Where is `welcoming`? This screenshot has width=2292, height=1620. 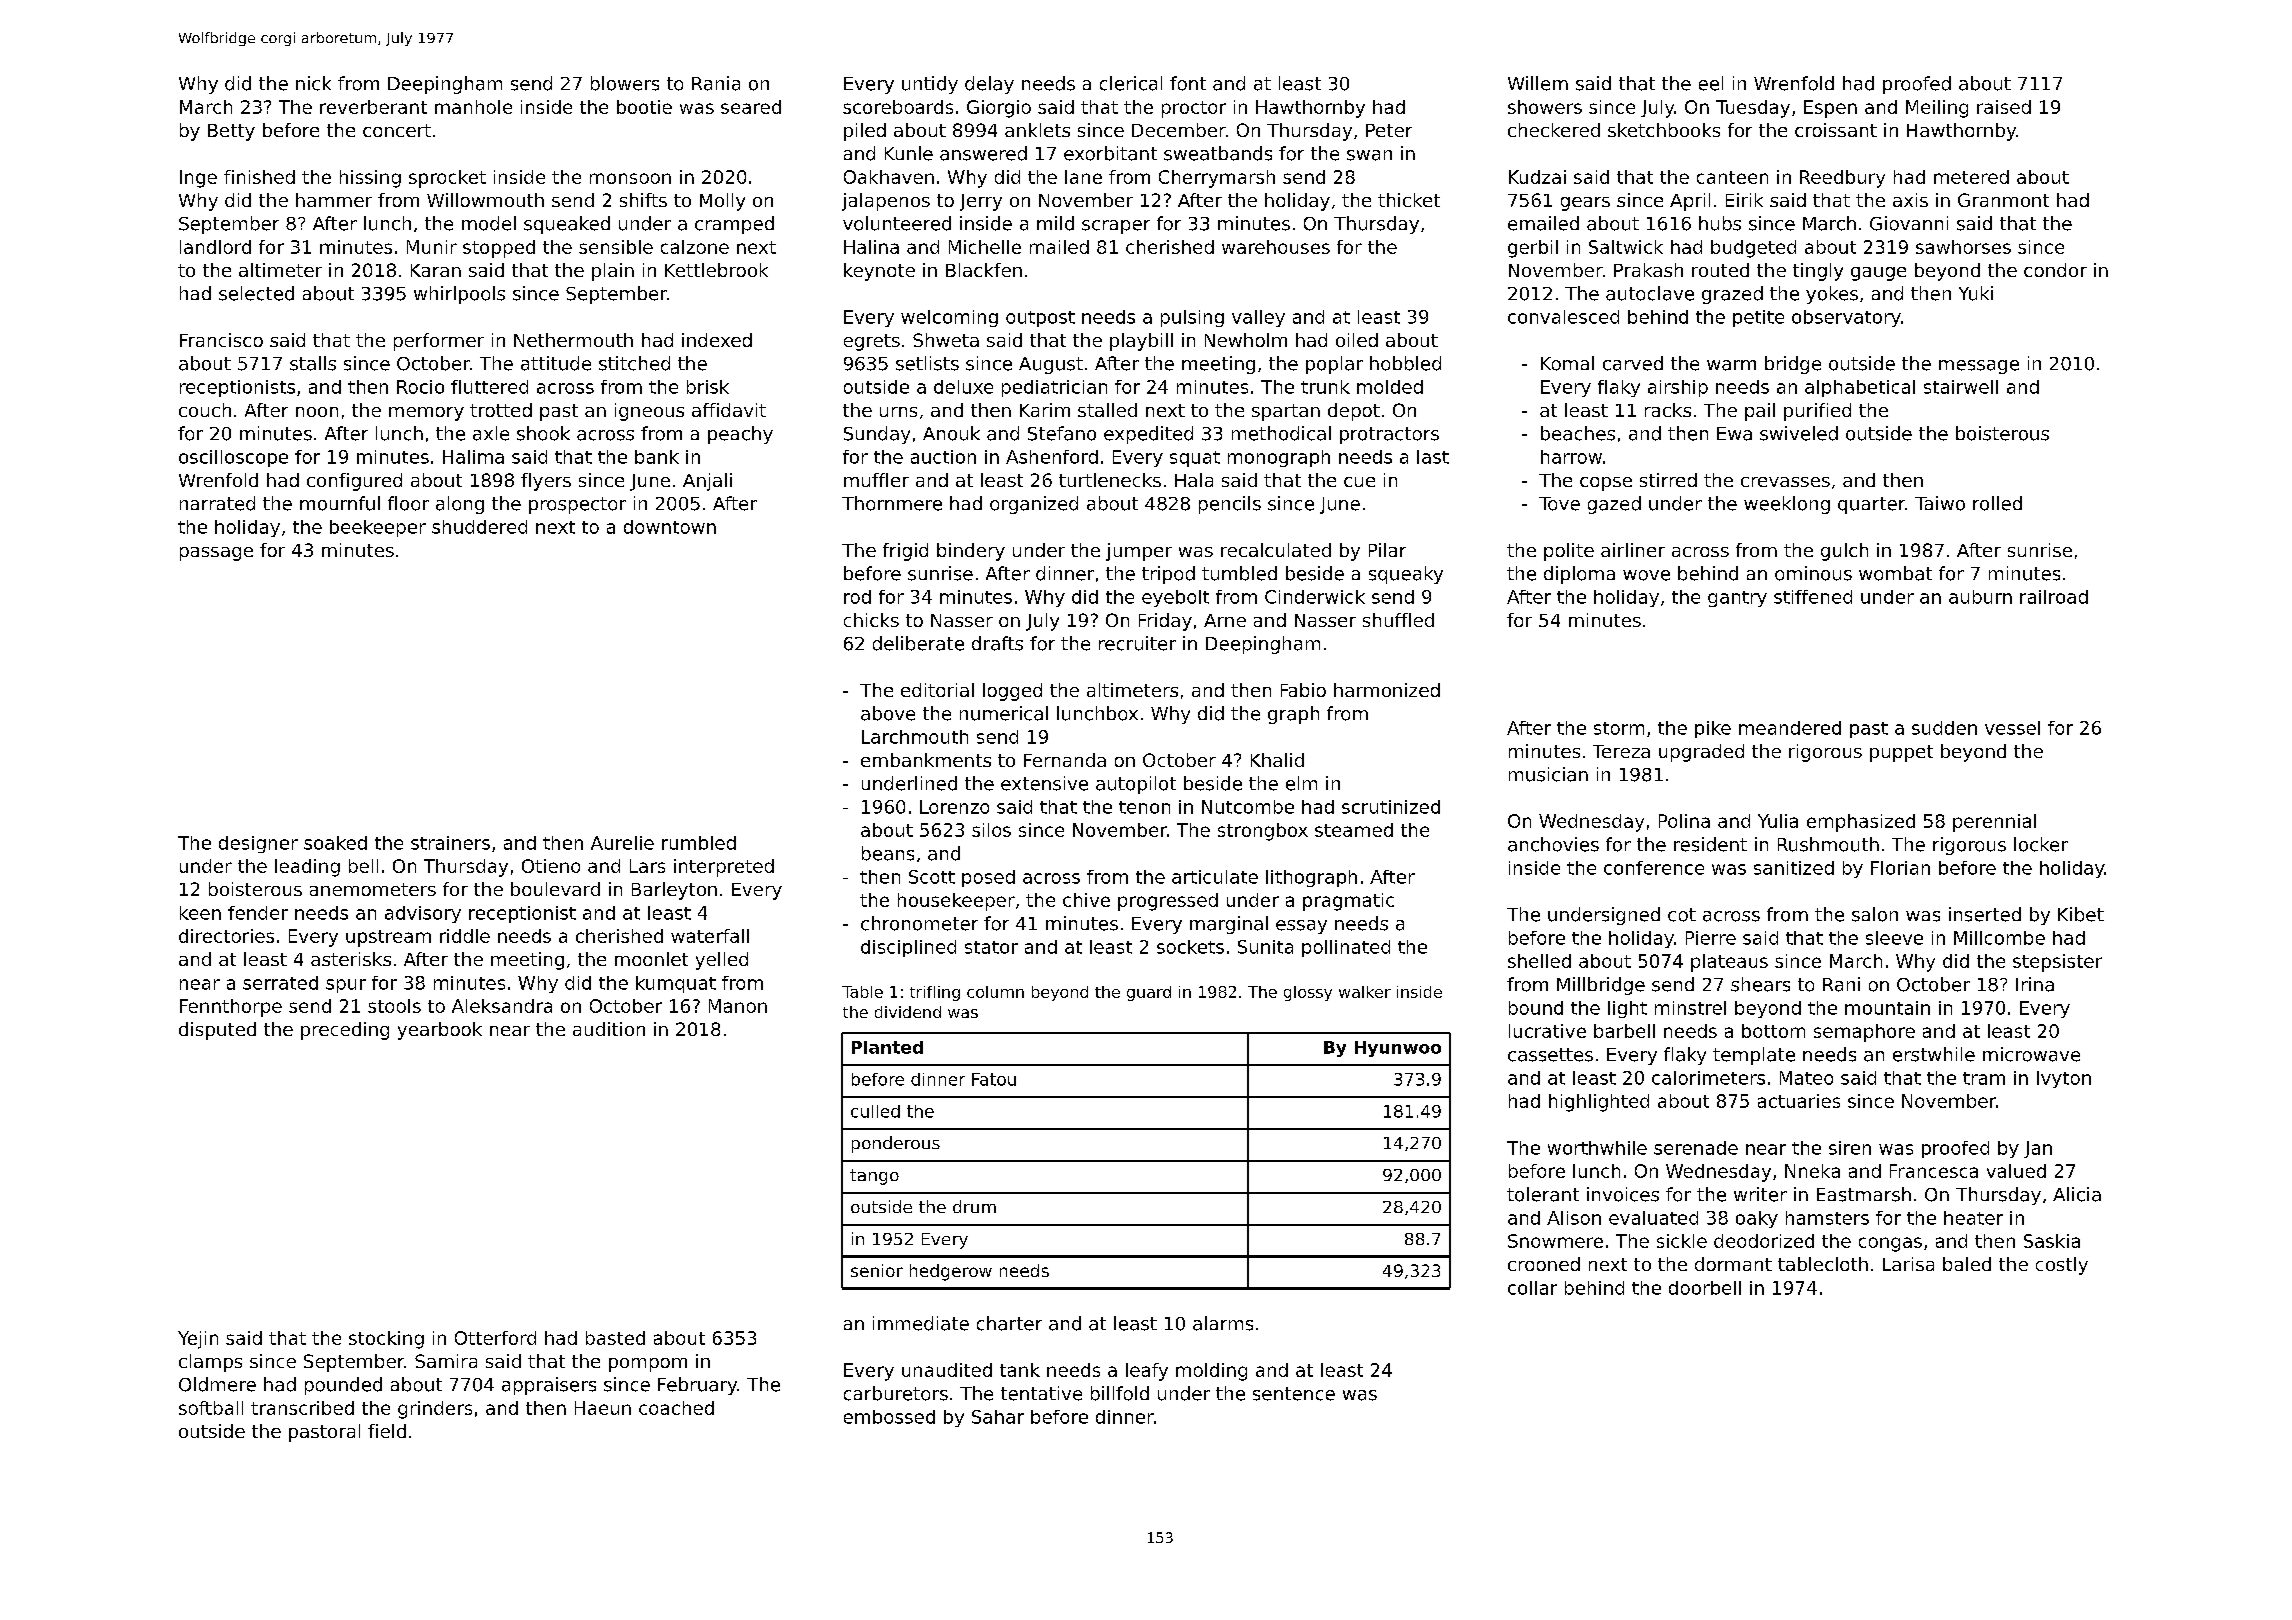 welcoming is located at coordinates (949, 318).
